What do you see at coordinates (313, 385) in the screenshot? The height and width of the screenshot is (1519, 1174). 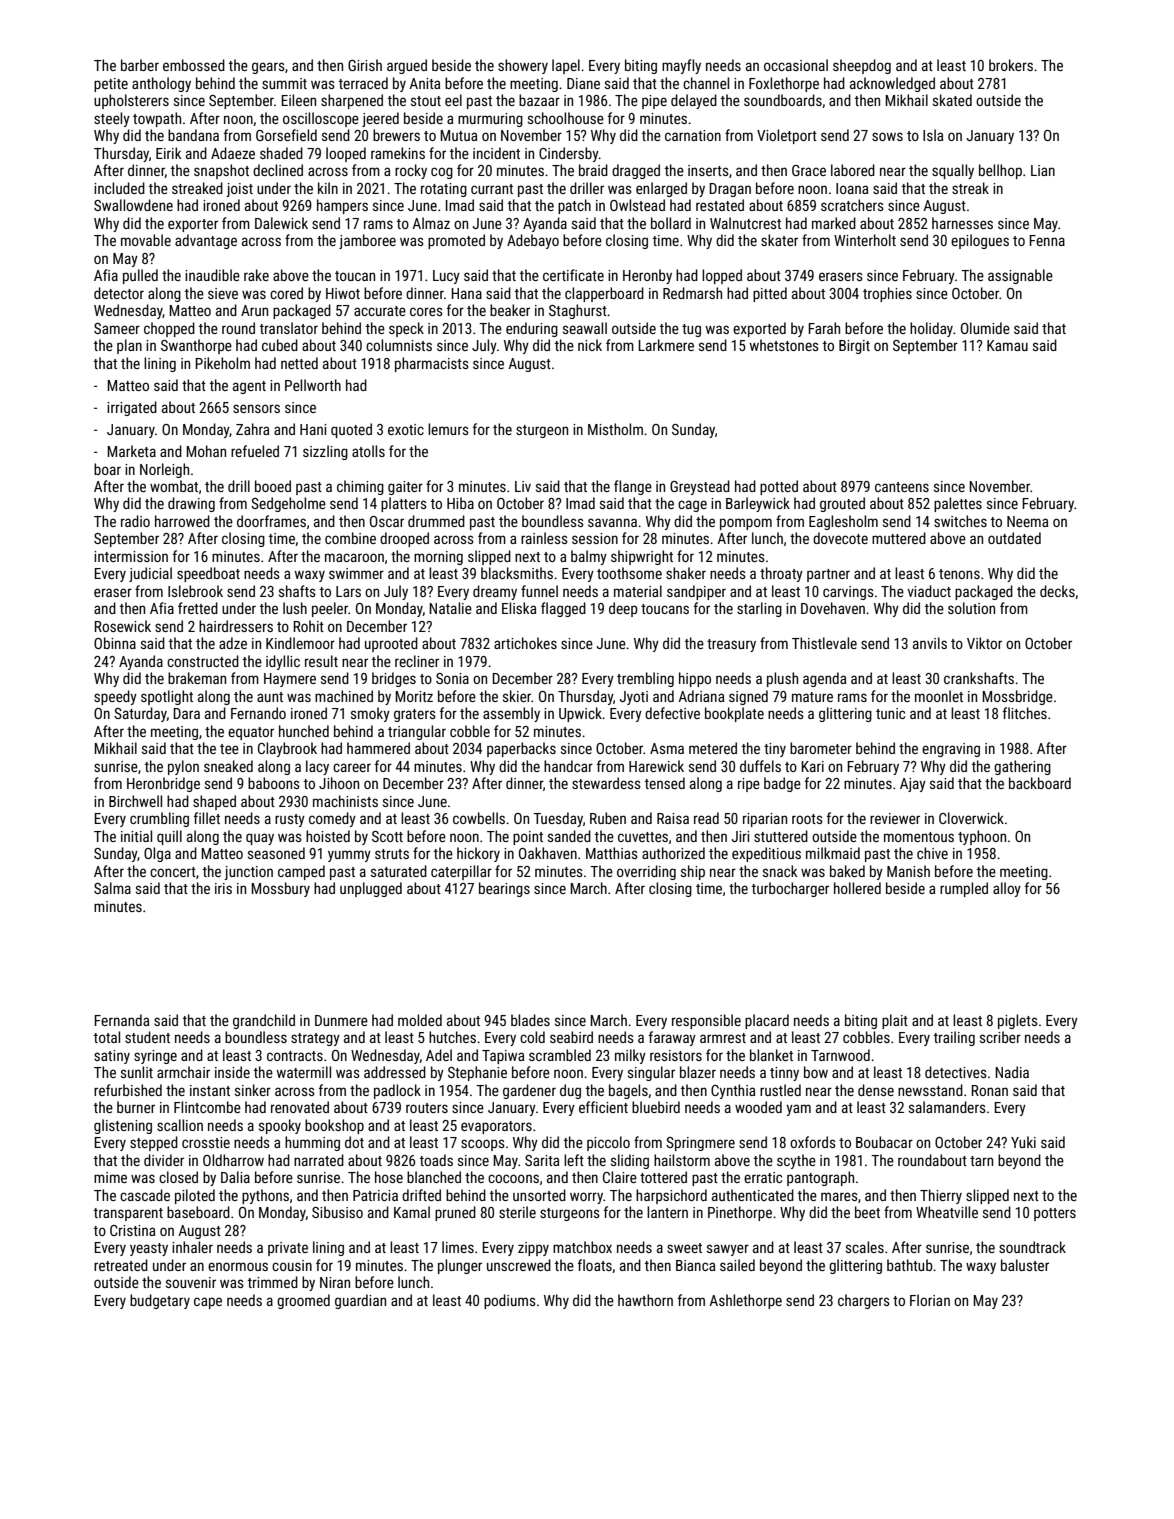 I see `Pellworth` at bounding box center [313, 385].
